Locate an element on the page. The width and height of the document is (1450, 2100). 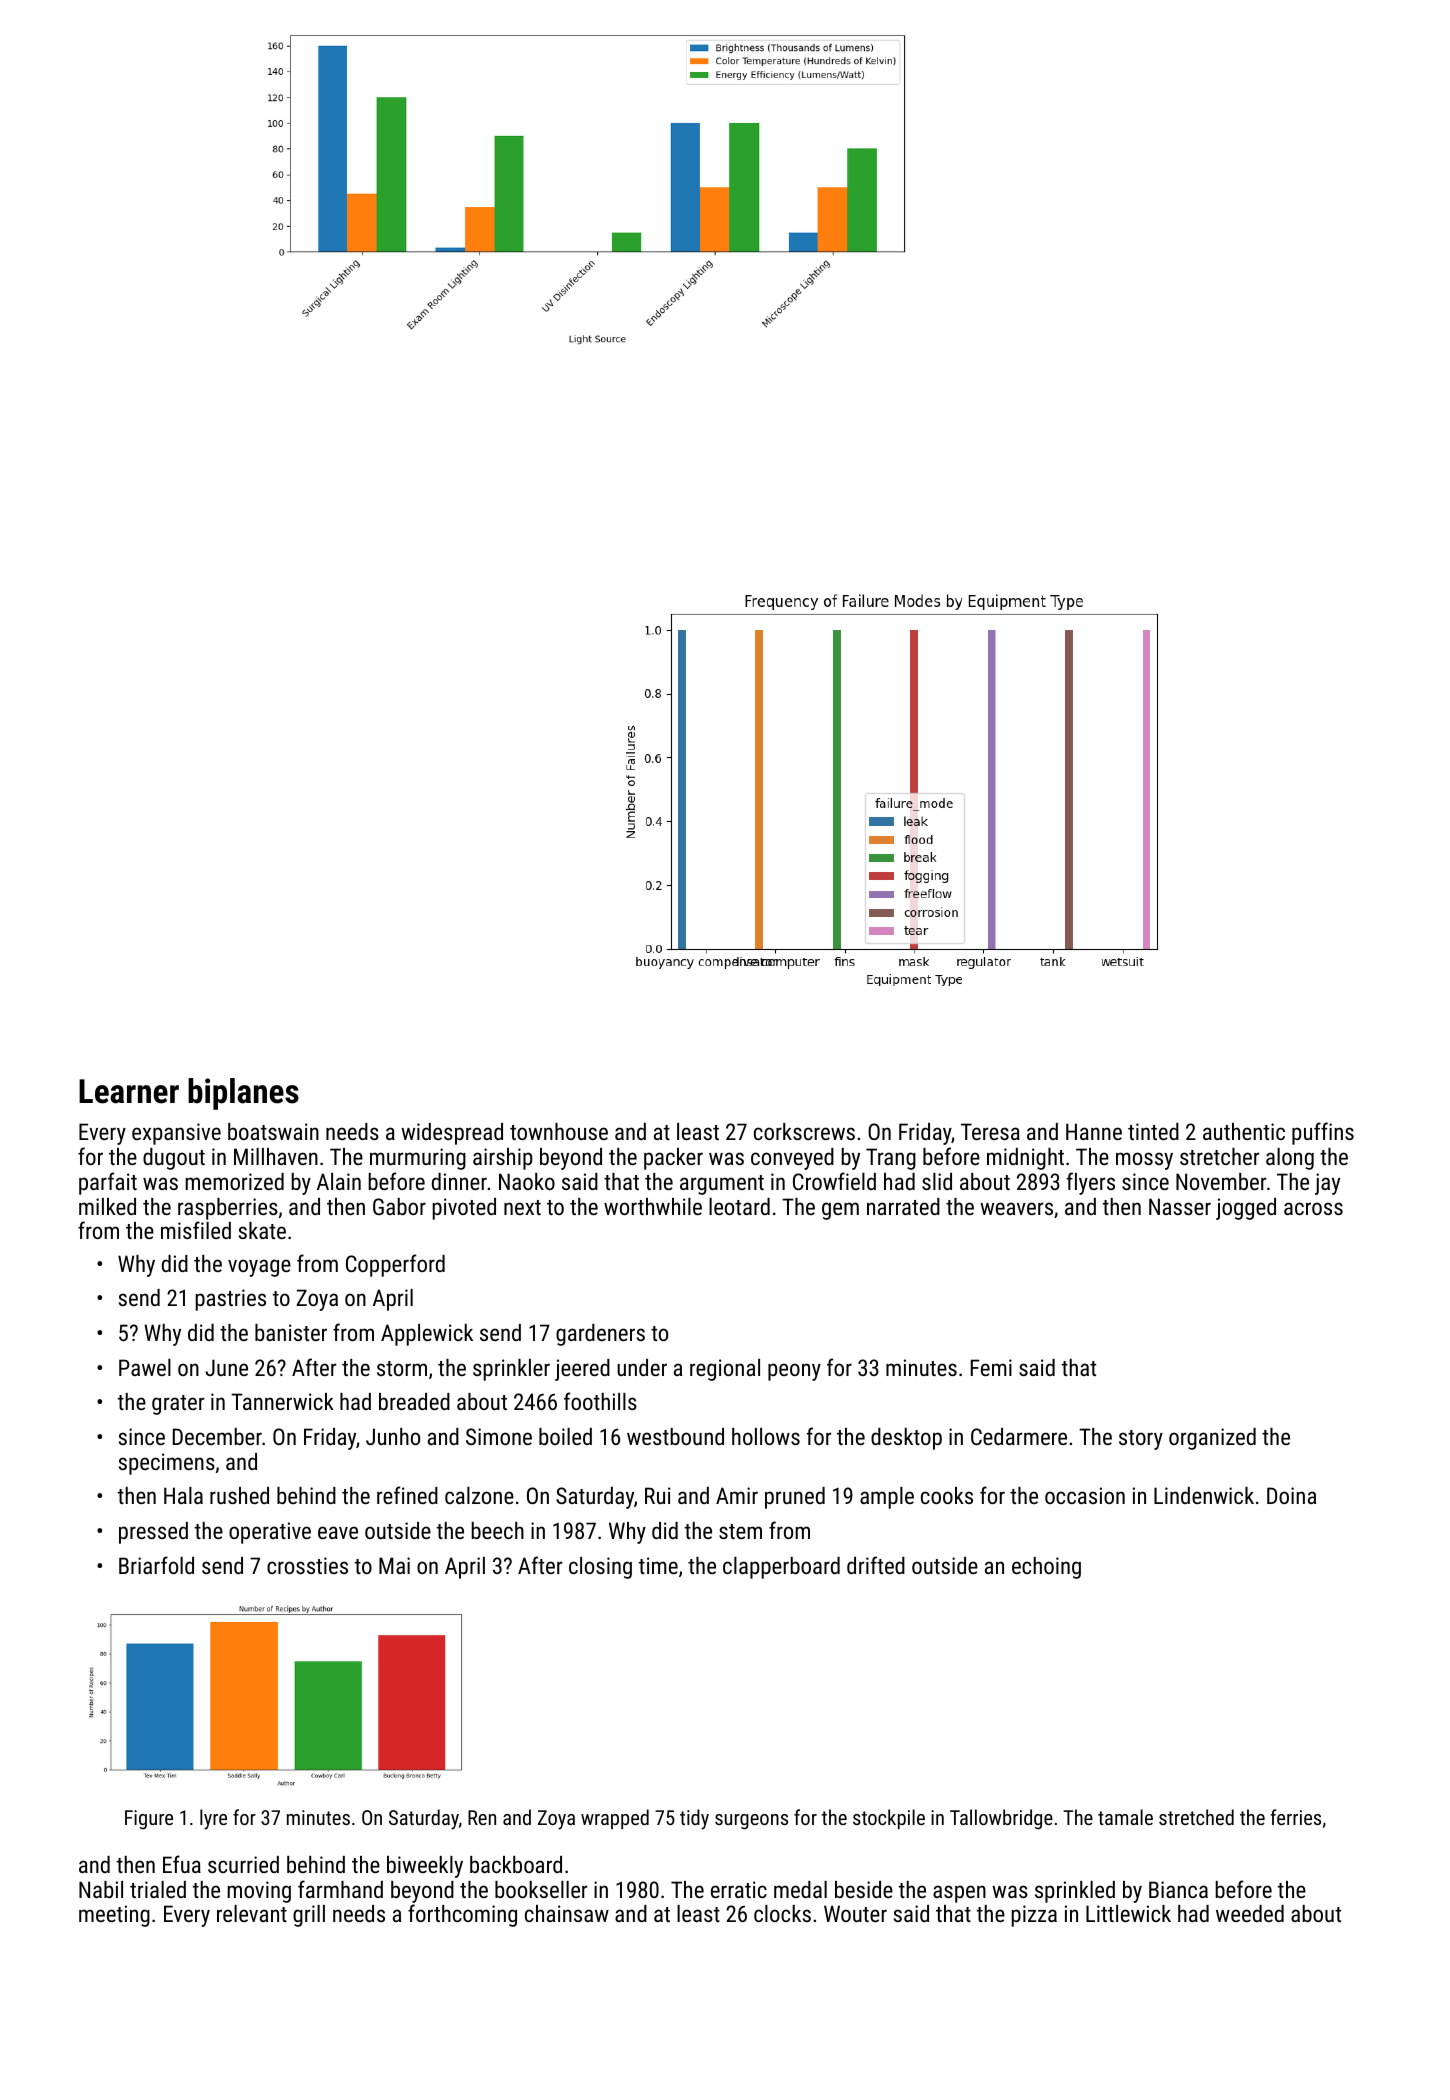
Rui is located at coordinates (657, 1495).
